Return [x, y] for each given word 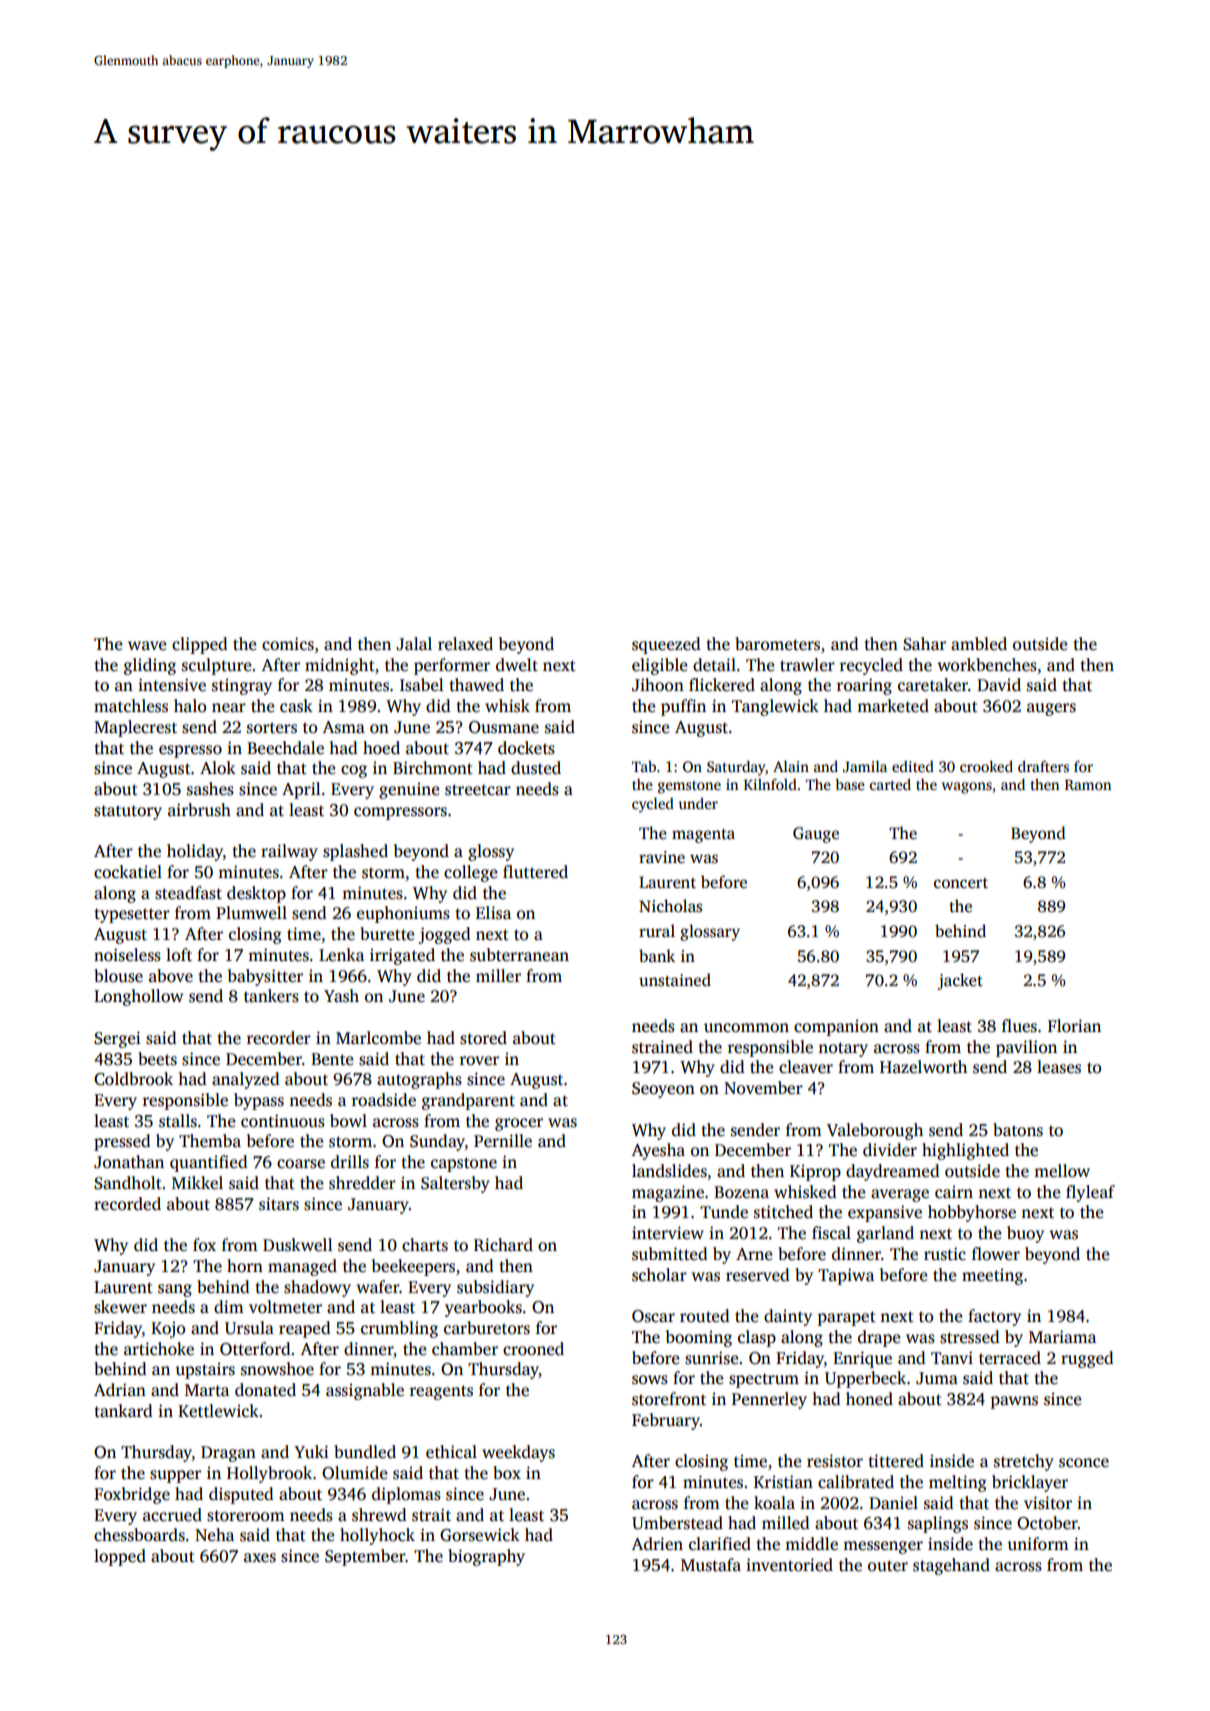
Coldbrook [133, 1079]
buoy [1025, 1234]
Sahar [924, 644]
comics [288, 644]
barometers [777, 644]
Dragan [228, 1454]
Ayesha [658, 1151]
